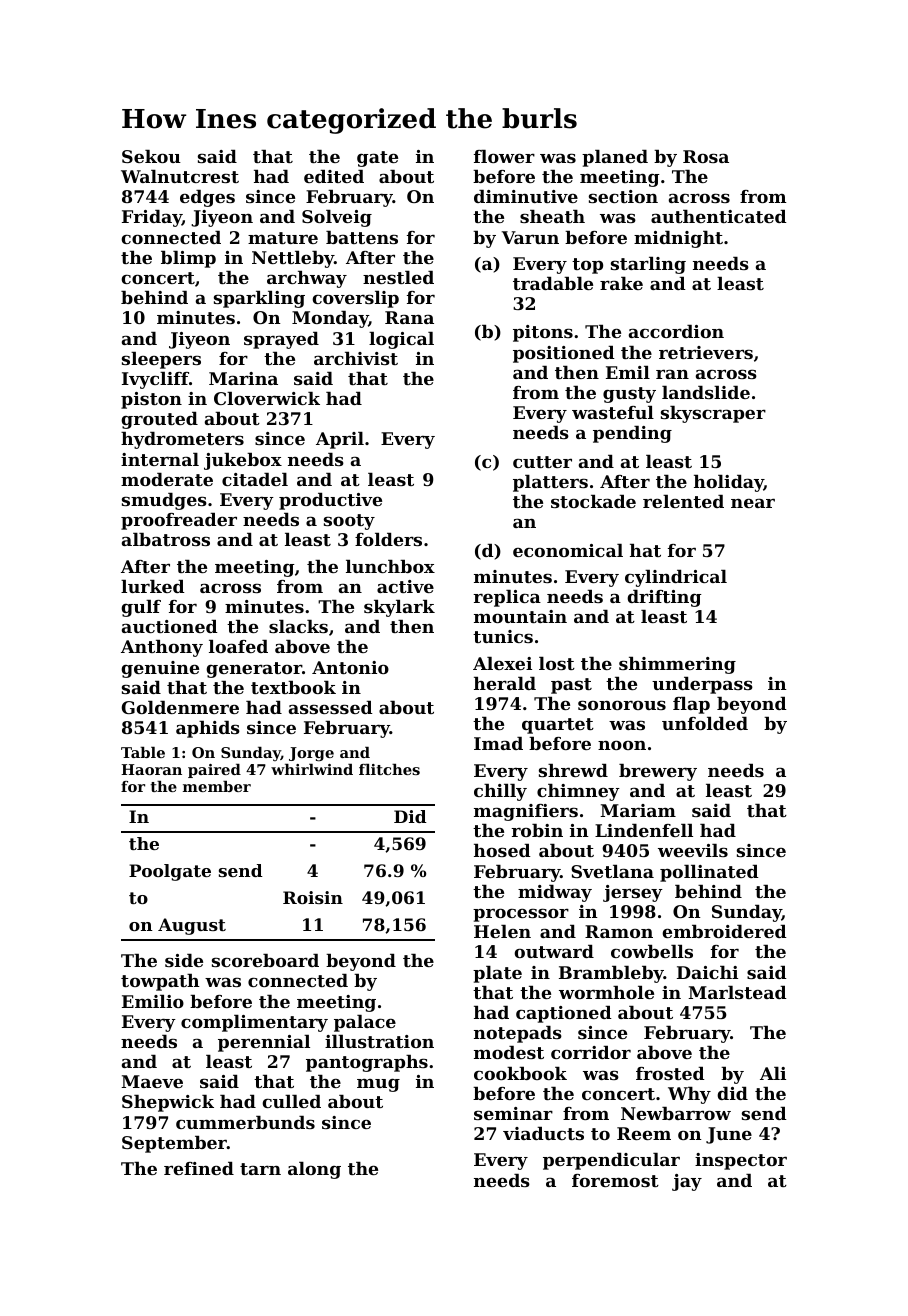 This screenshot has width=908, height=1316. I want to click on grouted, so click(159, 420).
